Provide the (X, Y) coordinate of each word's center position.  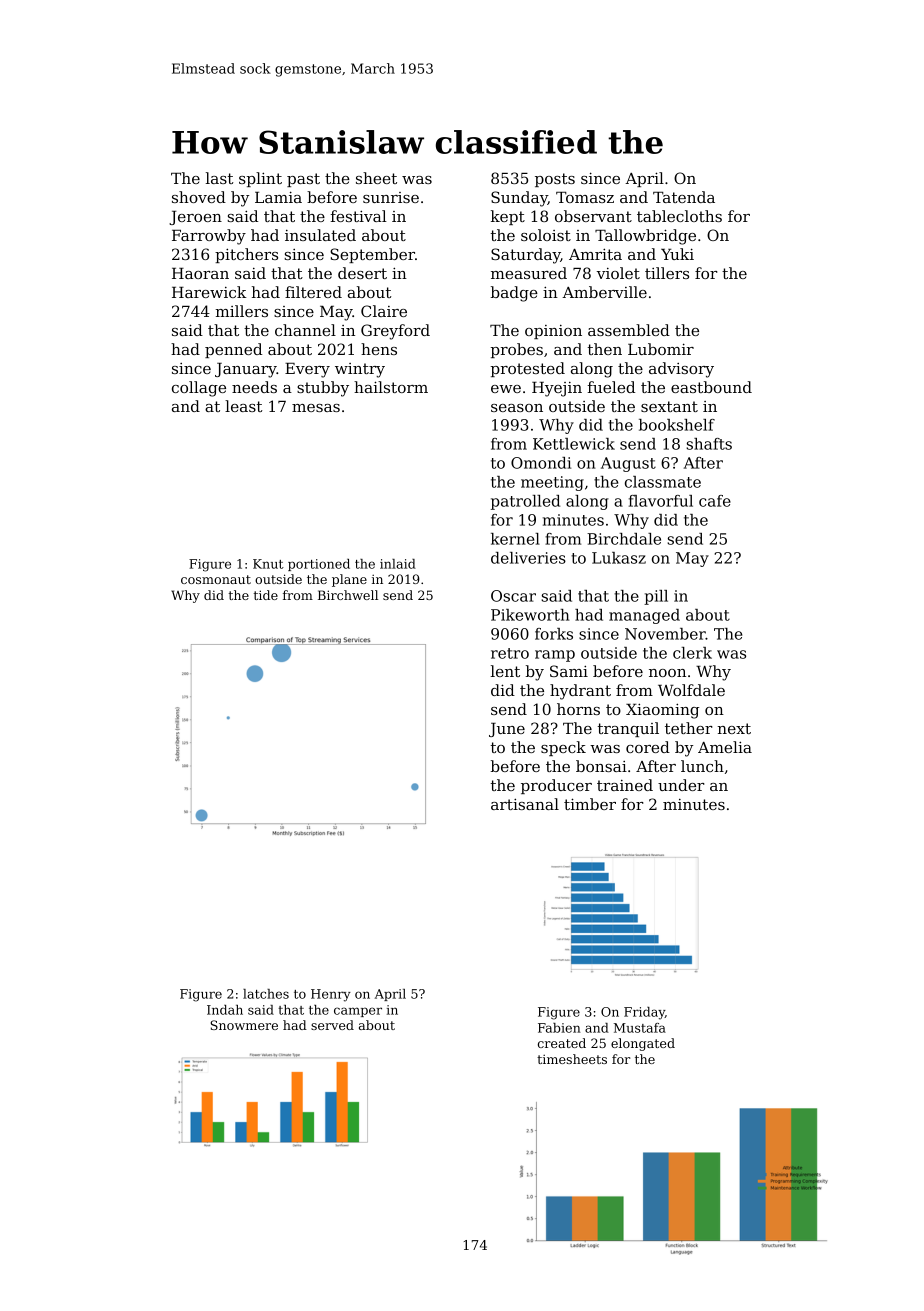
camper (358, 1012)
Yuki (677, 254)
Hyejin (557, 389)
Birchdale (624, 539)
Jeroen (195, 218)
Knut (268, 564)
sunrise (391, 197)
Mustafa (640, 1028)
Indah (225, 1010)
